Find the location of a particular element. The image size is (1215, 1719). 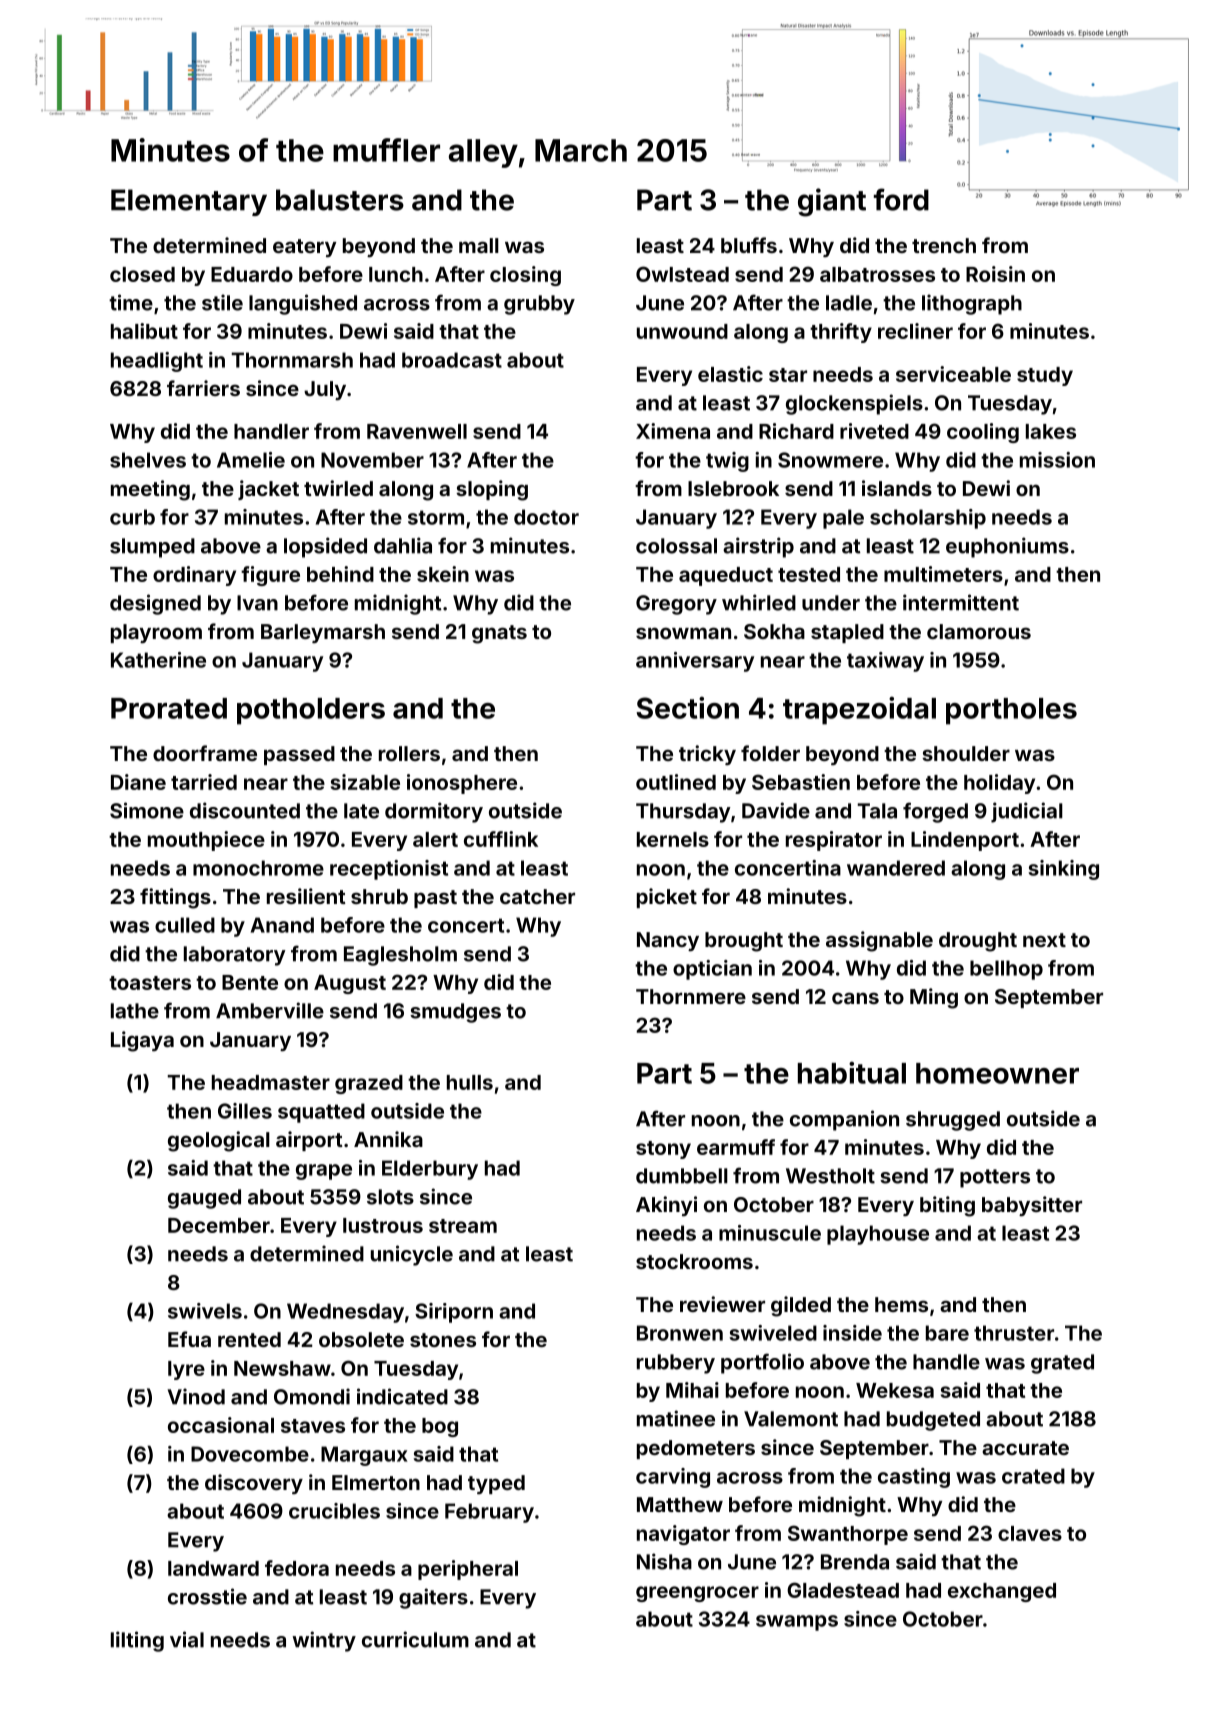

wintry is located at coordinates (324, 1641).
